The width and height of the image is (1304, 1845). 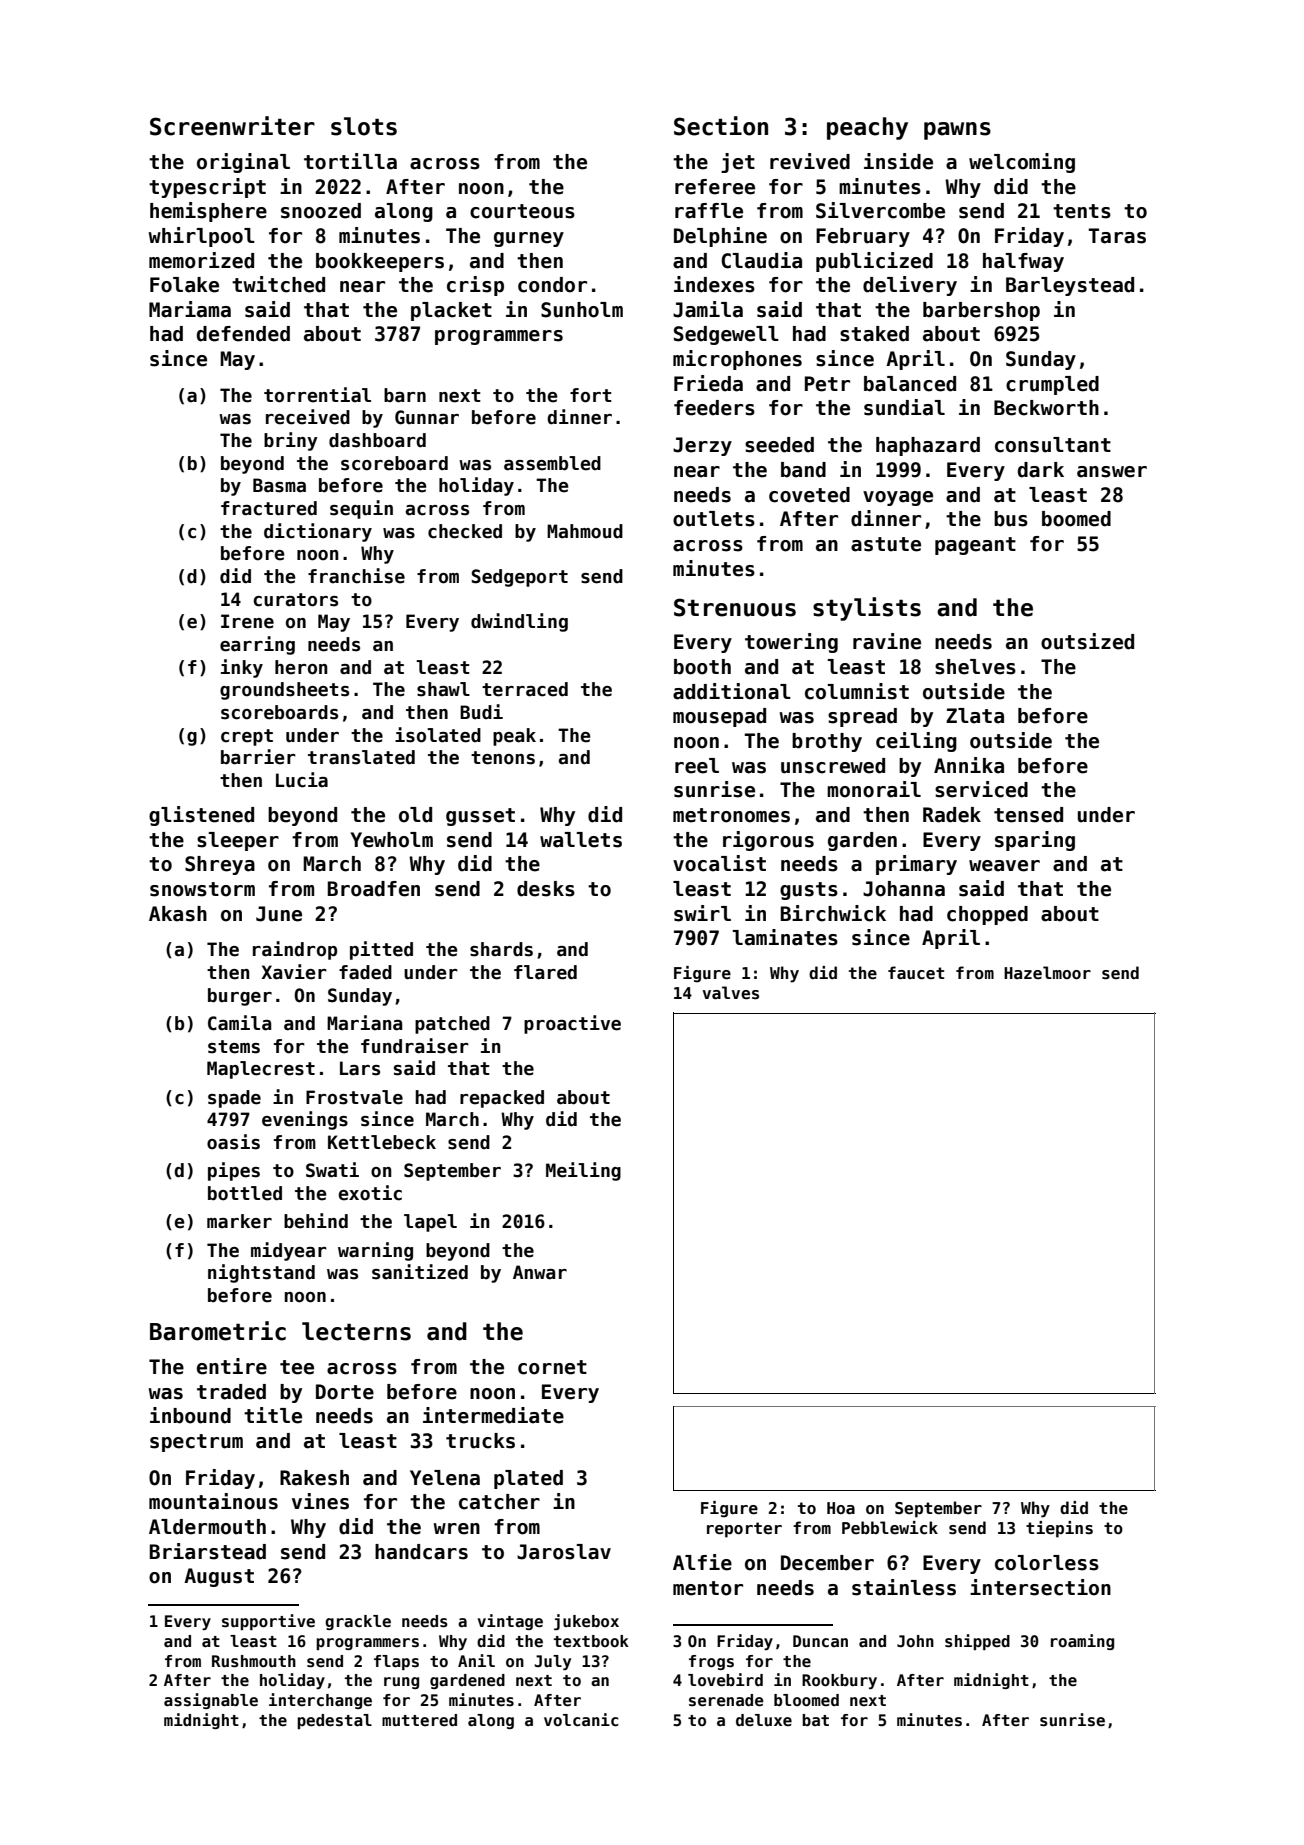 What do you see at coordinates (1041, 470) in the image?
I see `dark` at bounding box center [1041, 470].
